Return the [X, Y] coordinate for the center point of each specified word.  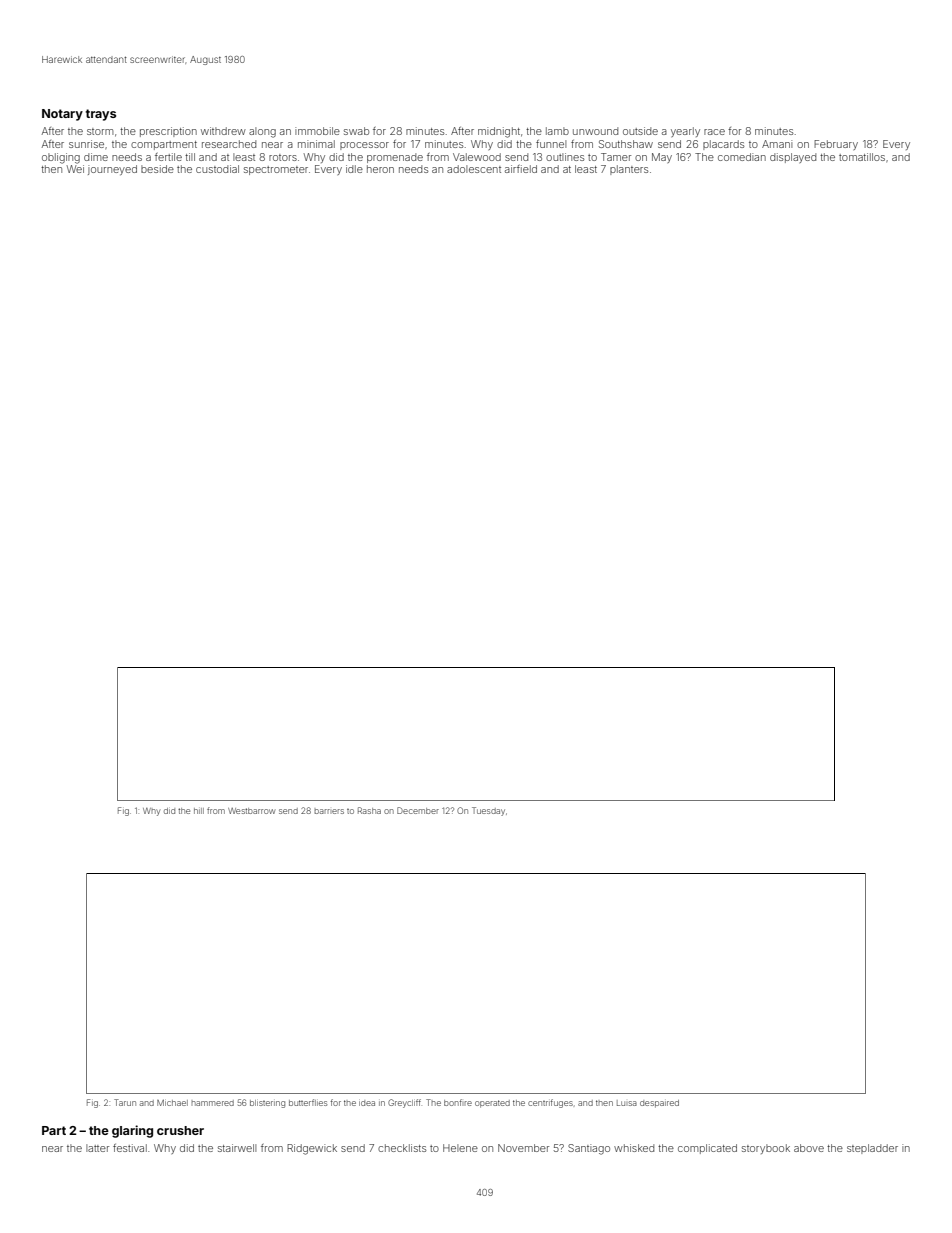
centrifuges [550, 1103]
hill [199, 811]
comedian [742, 157]
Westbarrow [251, 811]
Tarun [125, 1102]
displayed [793, 158]
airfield [521, 169]
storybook [766, 1149]
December [418, 810]
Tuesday [488, 811]
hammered [212, 1103]
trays [101, 115]
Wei [75, 169]
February [836, 145]
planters [629, 170]
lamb [557, 131]
